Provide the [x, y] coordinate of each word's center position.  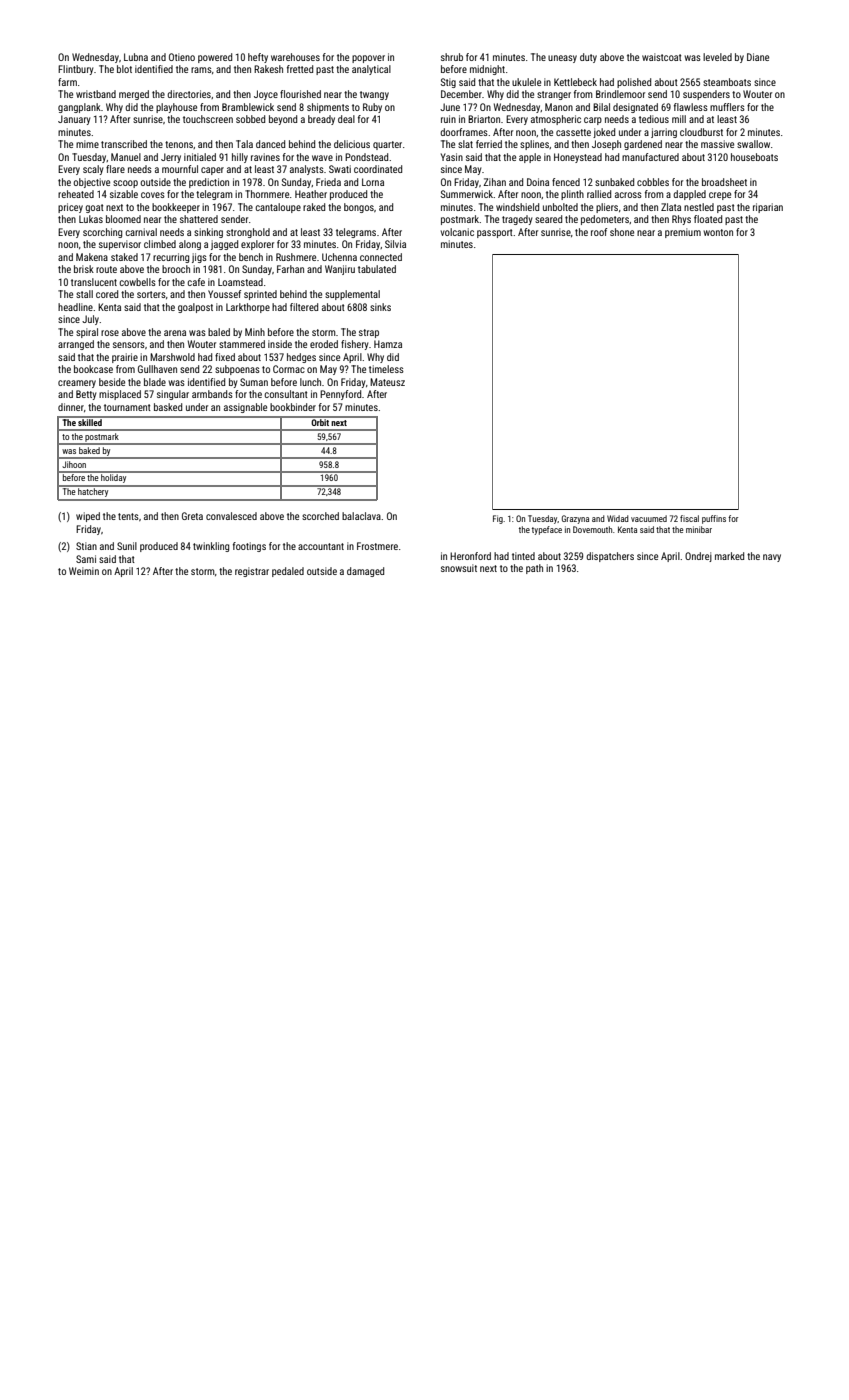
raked [314, 207]
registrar [252, 572]
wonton [718, 232]
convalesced [231, 516]
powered [215, 58]
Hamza [388, 344]
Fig [498, 519]
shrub [452, 57]
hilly [240, 158]
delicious [352, 144]
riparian [768, 208]
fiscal [689, 518]
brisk [84, 269]
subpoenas [237, 370]
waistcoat [662, 57]
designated [635, 108]
